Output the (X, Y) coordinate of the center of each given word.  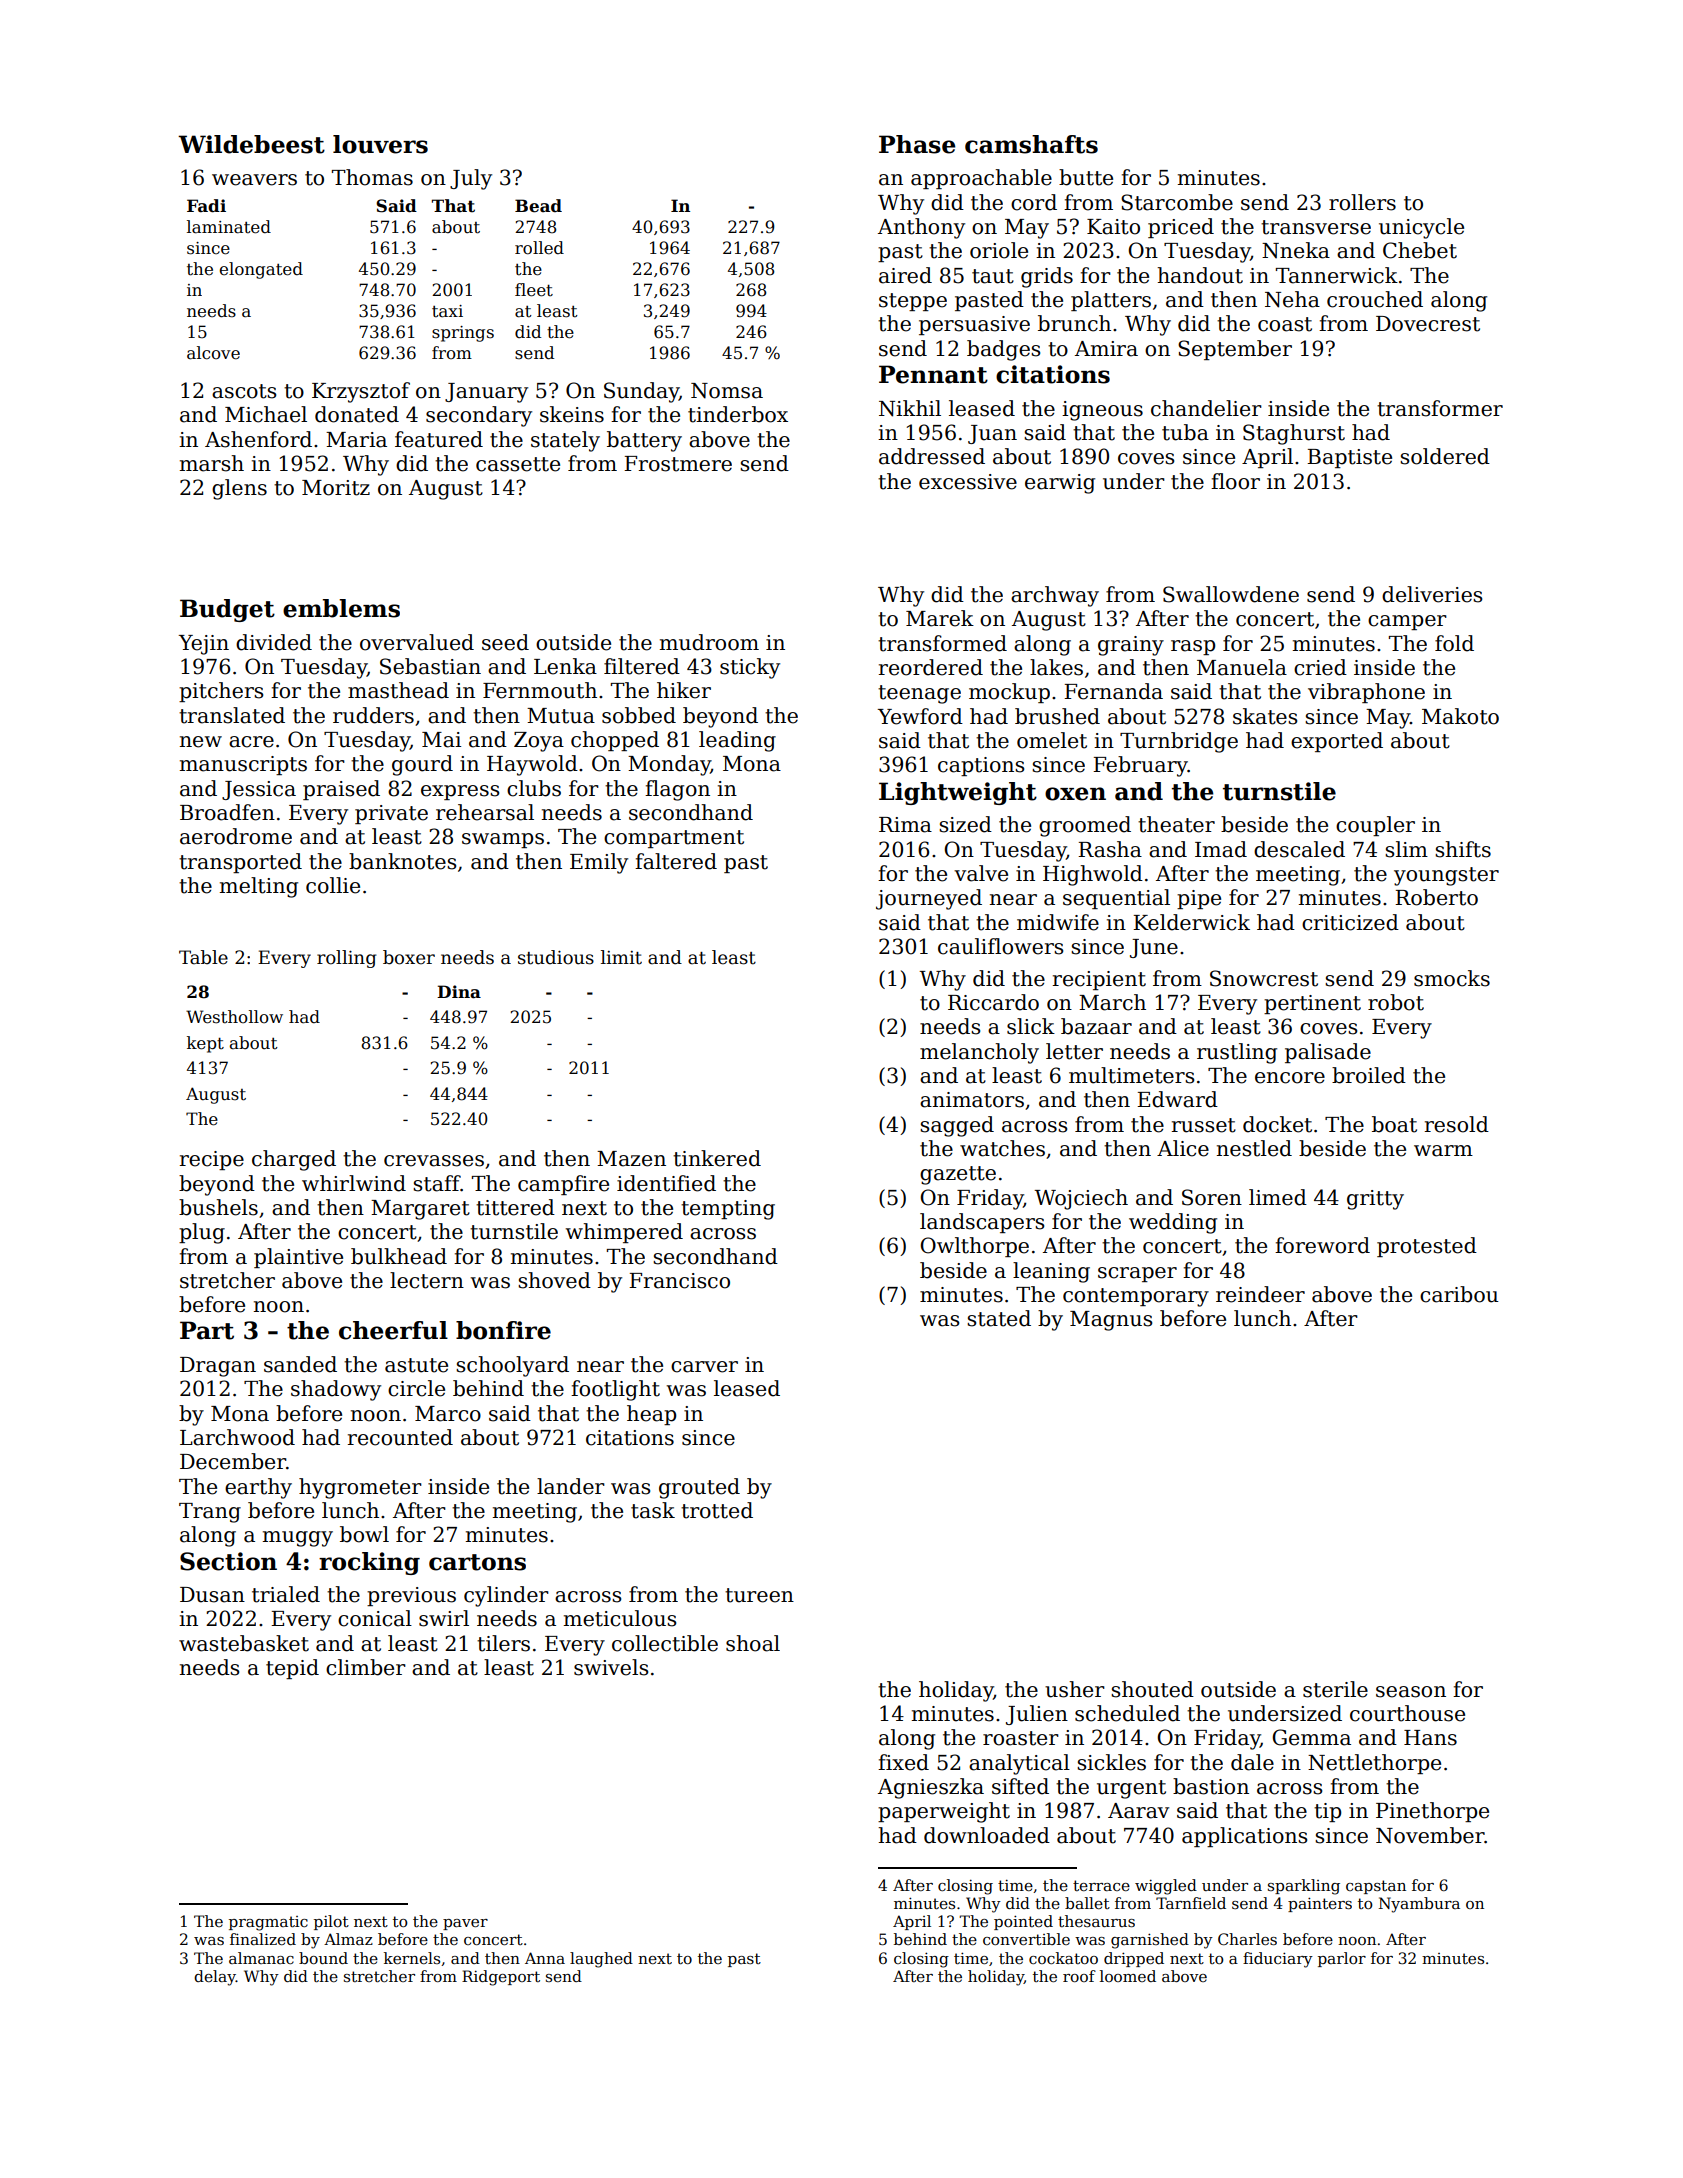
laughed (601, 1960)
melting (259, 887)
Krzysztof (361, 392)
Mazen (631, 1159)
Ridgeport (501, 1978)
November (1430, 1835)
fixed (903, 1762)
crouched (1375, 299)
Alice (1183, 1148)
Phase (917, 144)
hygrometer (360, 1488)
